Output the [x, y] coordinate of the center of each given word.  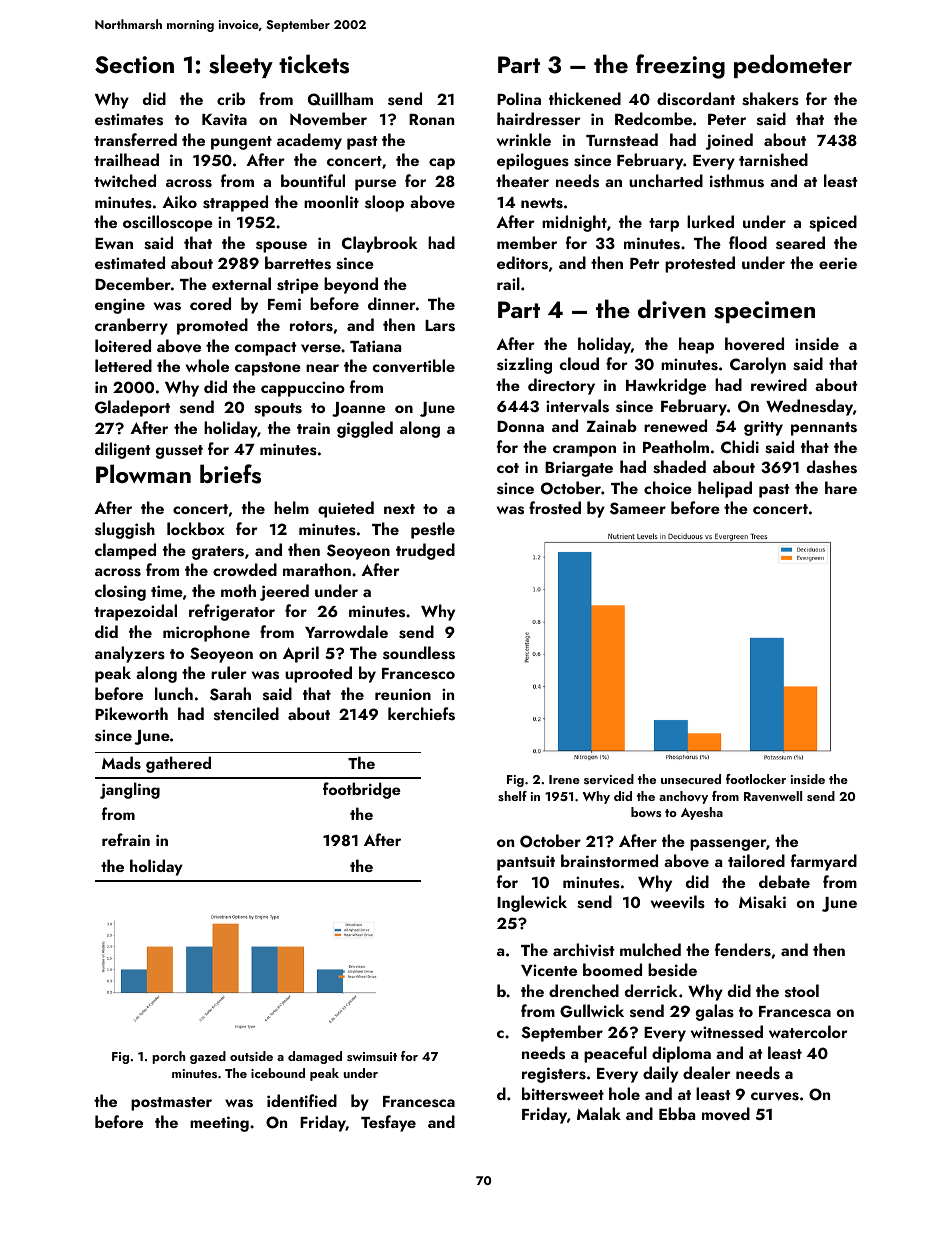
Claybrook [379, 244]
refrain [126, 839]
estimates [129, 119]
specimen [764, 312]
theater [522, 180]
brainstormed [609, 861]
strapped [235, 203]
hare [841, 487]
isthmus [737, 181]
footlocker [756, 779]
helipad [725, 489]
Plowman [143, 473]
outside [251, 1056]
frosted [555, 508]
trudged [425, 551]
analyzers [130, 654]
